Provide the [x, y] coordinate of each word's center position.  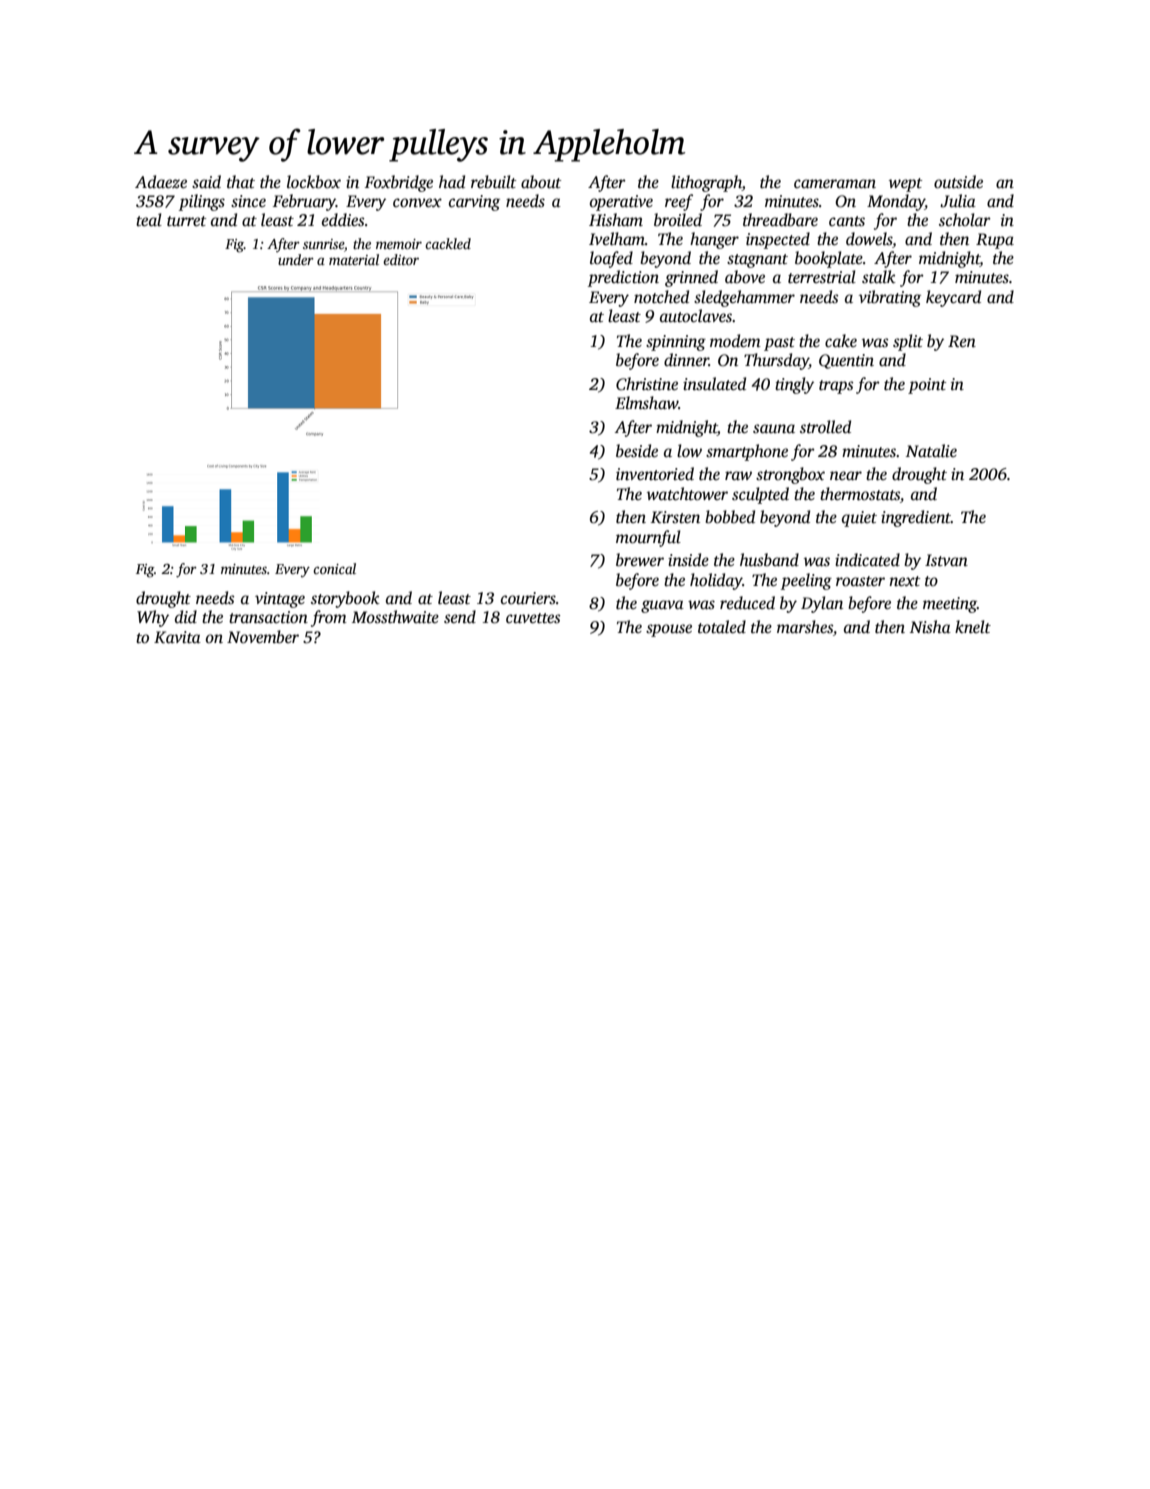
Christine [647, 384]
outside [958, 182]
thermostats [860, 494]
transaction [268, 617]
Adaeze [161, 181]
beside [637, 451]
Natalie [931, 450]
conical [334, 568]
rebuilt [493, 182]
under [296, 259]
